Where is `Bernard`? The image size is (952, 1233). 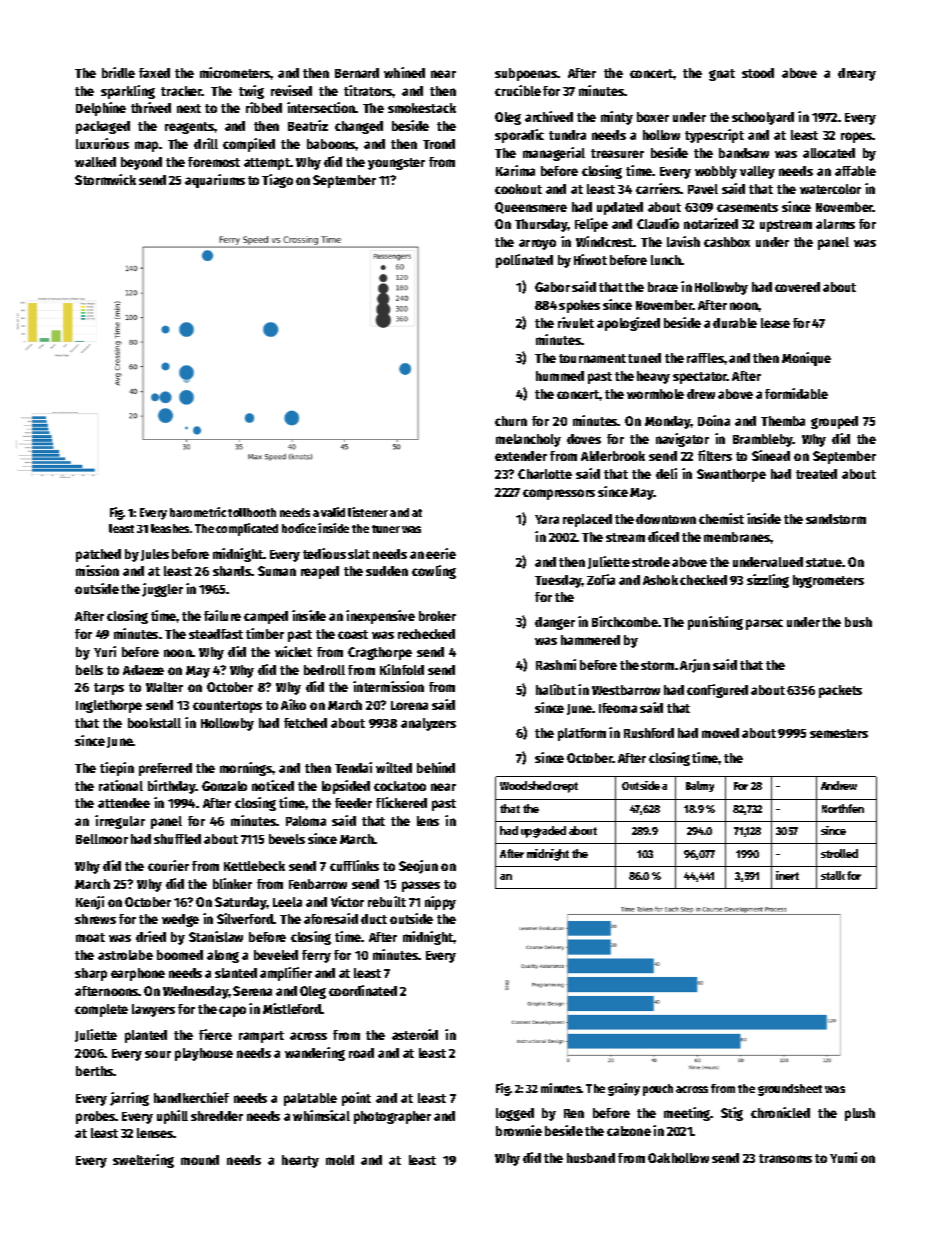
Bernard is located at coordinates (357, 73).
